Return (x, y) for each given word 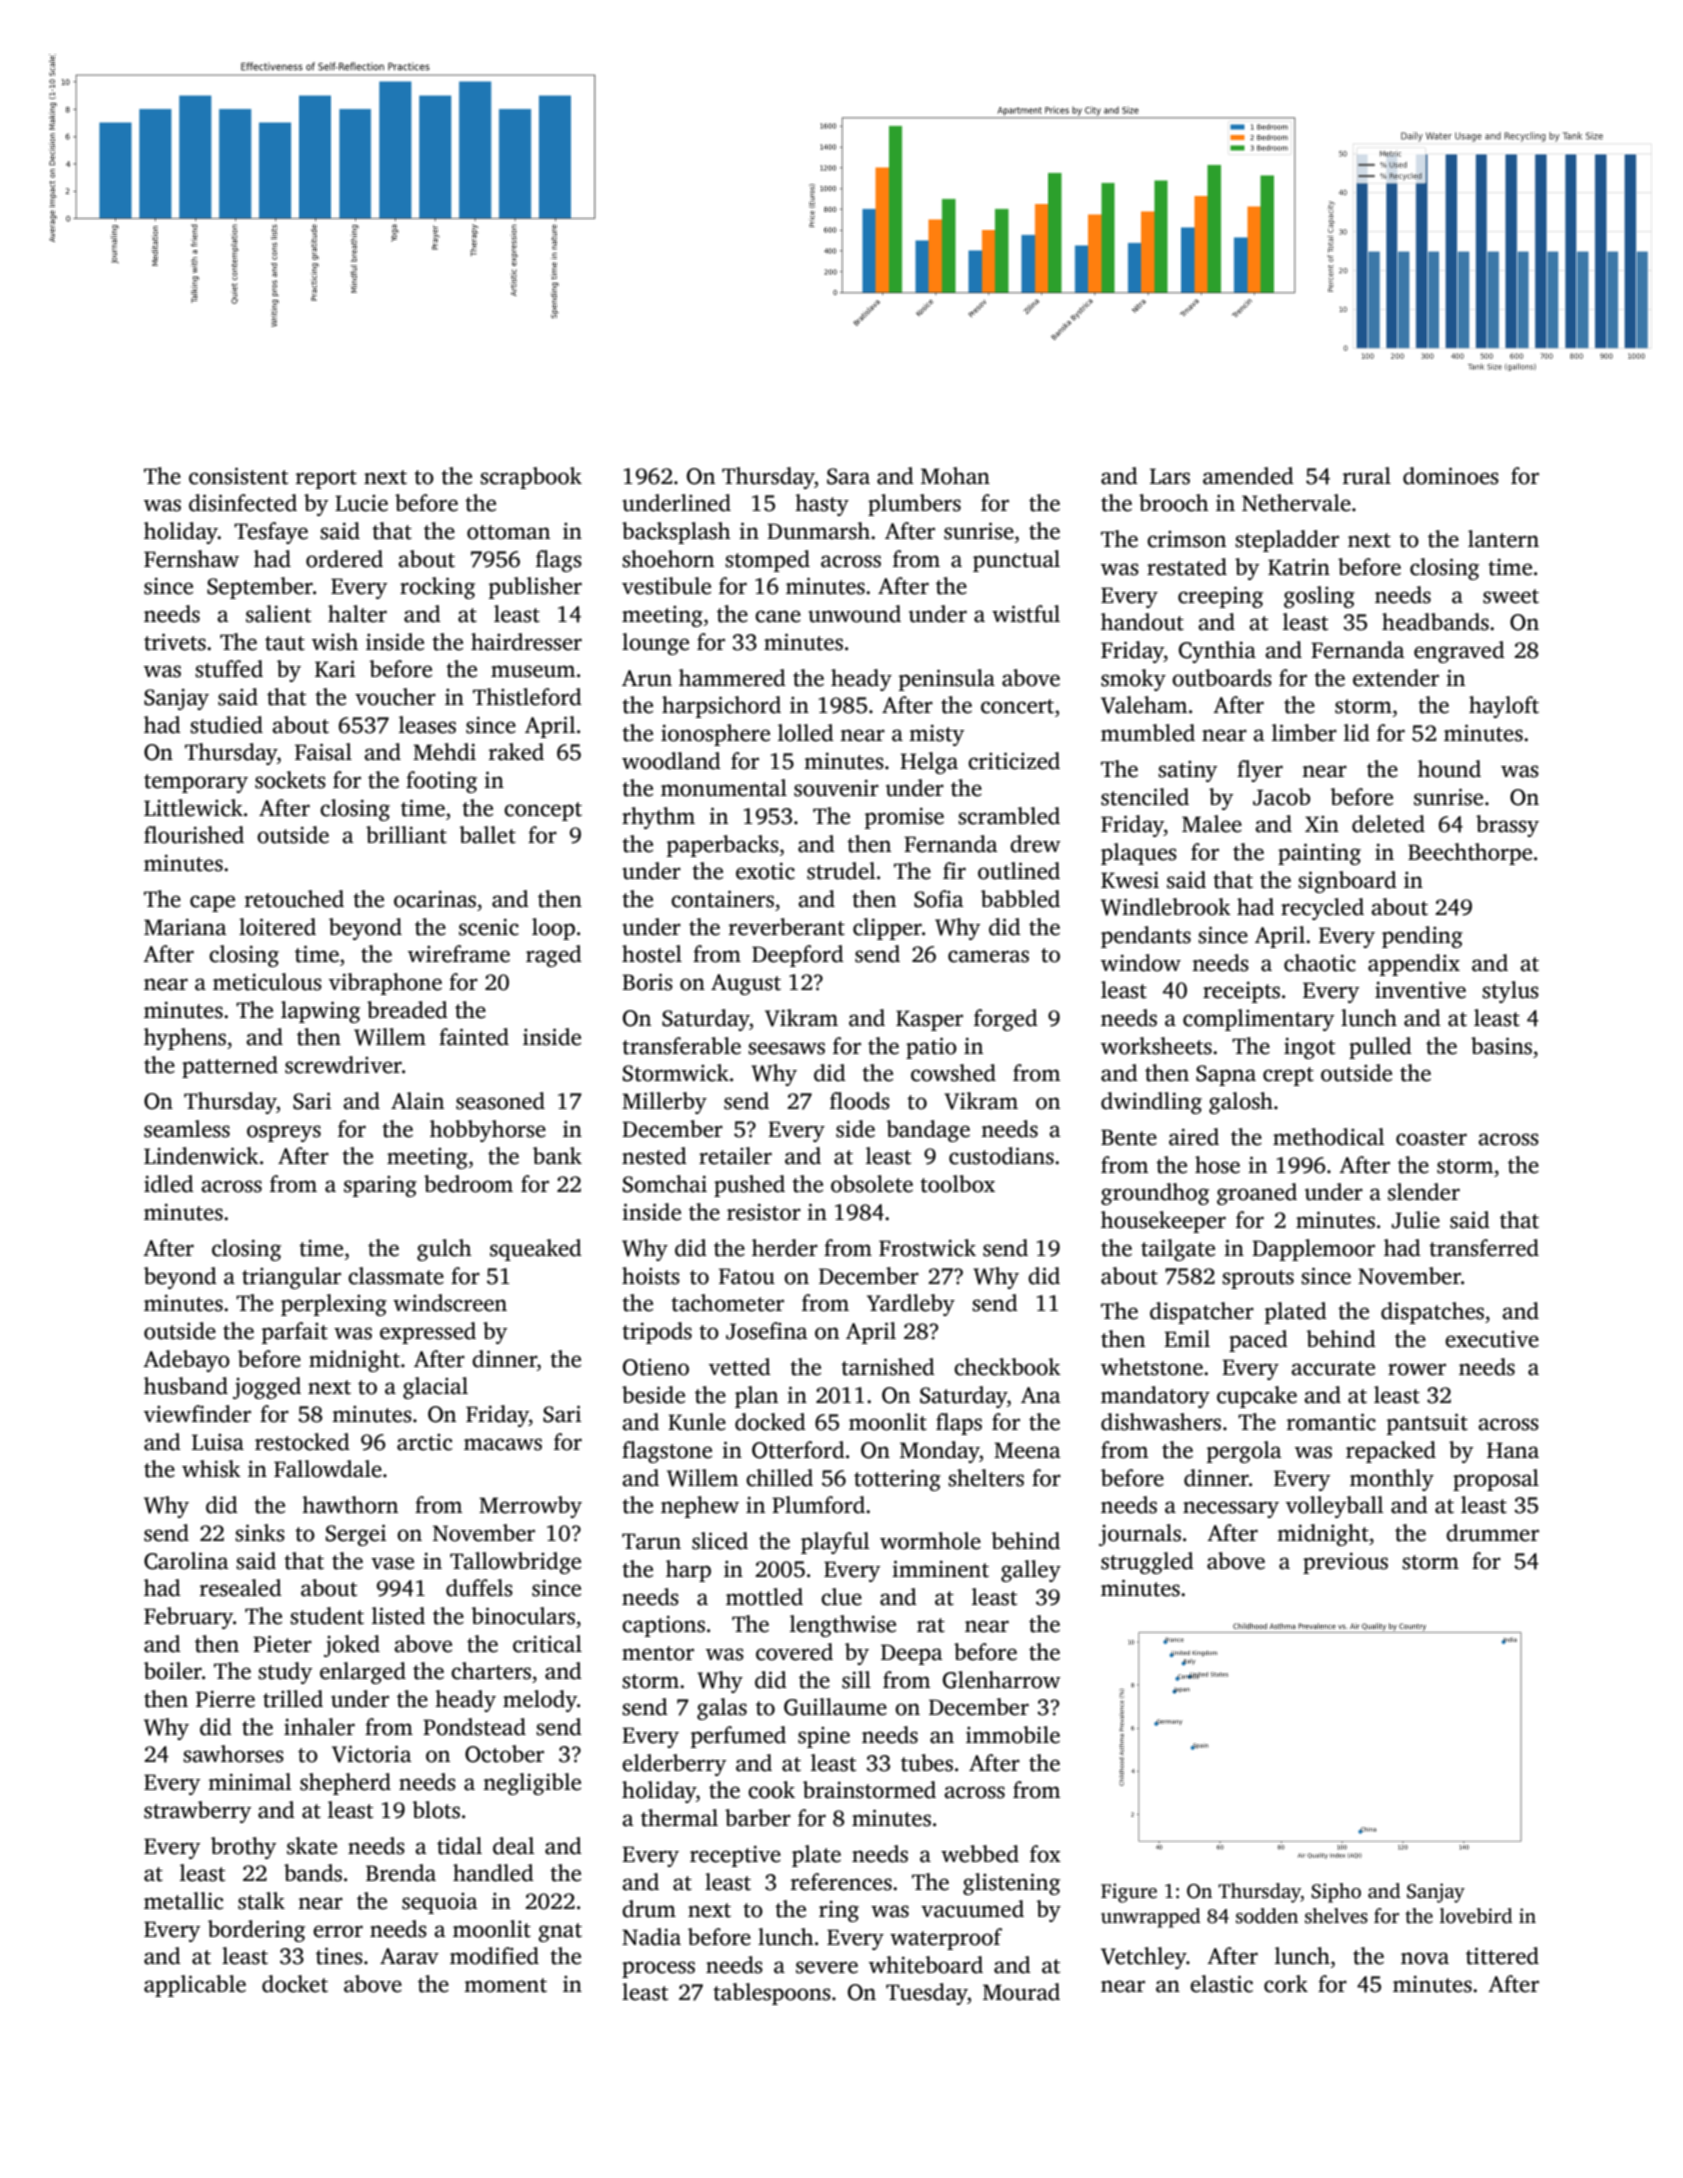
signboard (1347, 882)
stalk (261, 1901)
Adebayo (186, 1361)
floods (860, 1101)
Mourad (1021, 1992)
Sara (848, 476)
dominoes (1451, 476)
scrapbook (531, 478)
